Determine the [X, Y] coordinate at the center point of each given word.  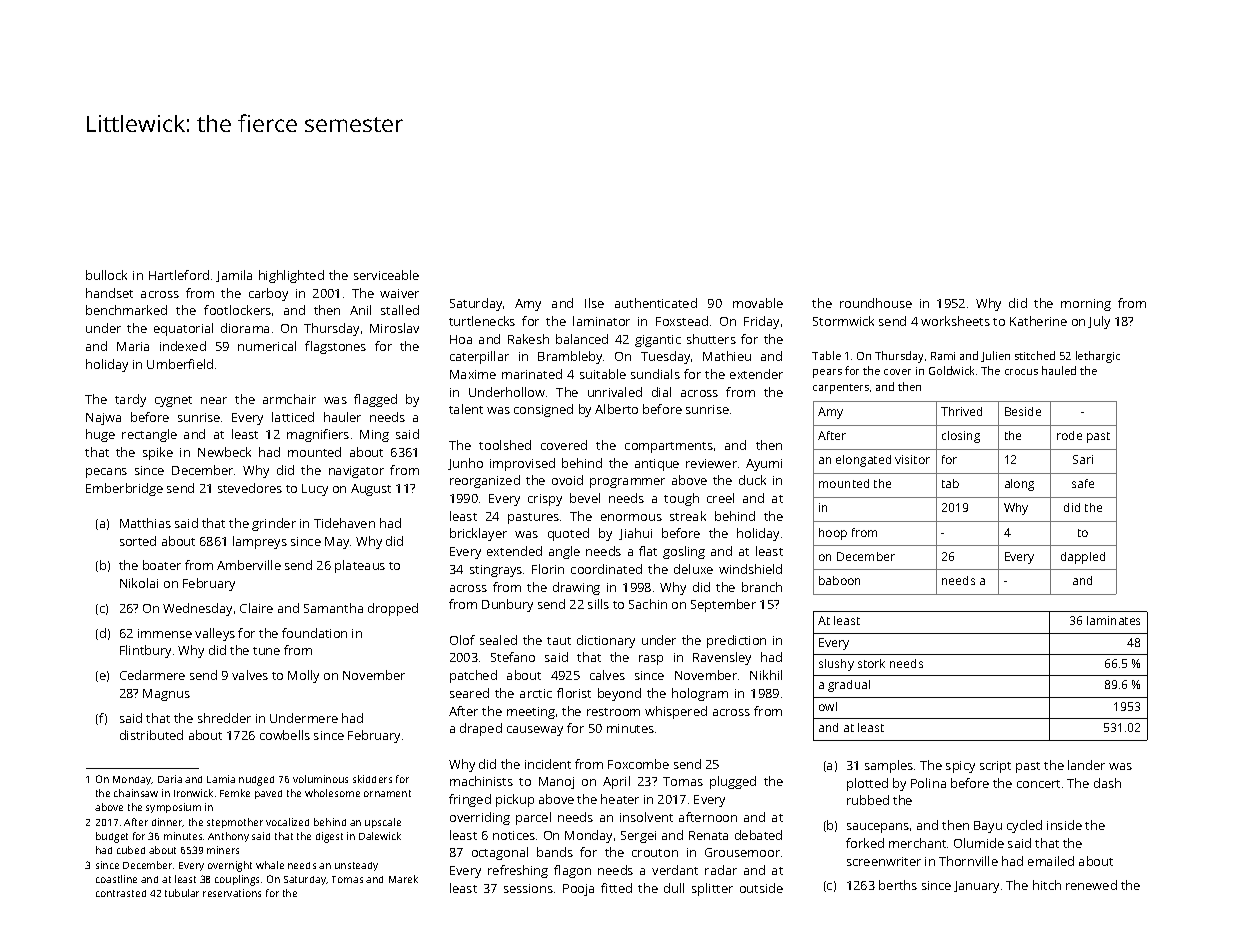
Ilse [594, 303]
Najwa [103, 419]
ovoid [567, 480]
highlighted [291, 276]
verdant [675, 870]
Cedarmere [152, 675]
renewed [1091, 885]
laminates [1113, 620]
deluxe [693, 569]
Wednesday [197, 609]
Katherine [1038, 321]
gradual [849, 686]
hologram [700, 694]
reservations [232, 893]
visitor [912, 459]
